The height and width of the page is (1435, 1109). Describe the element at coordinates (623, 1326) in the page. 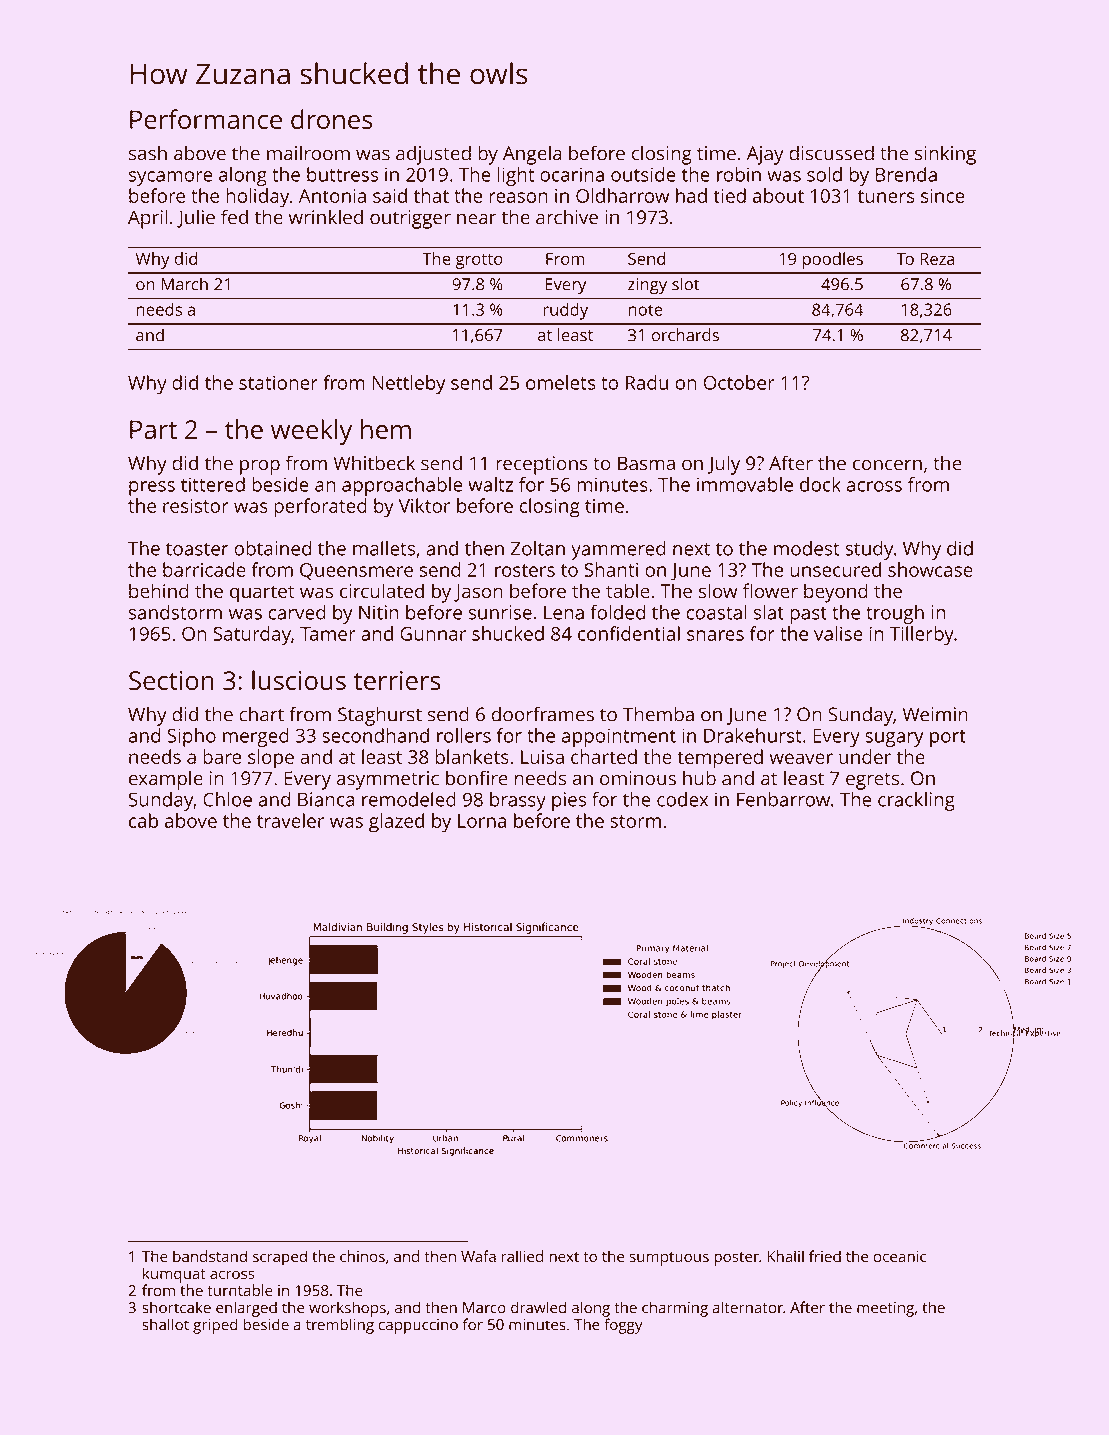

I see `foggy` at that location.
